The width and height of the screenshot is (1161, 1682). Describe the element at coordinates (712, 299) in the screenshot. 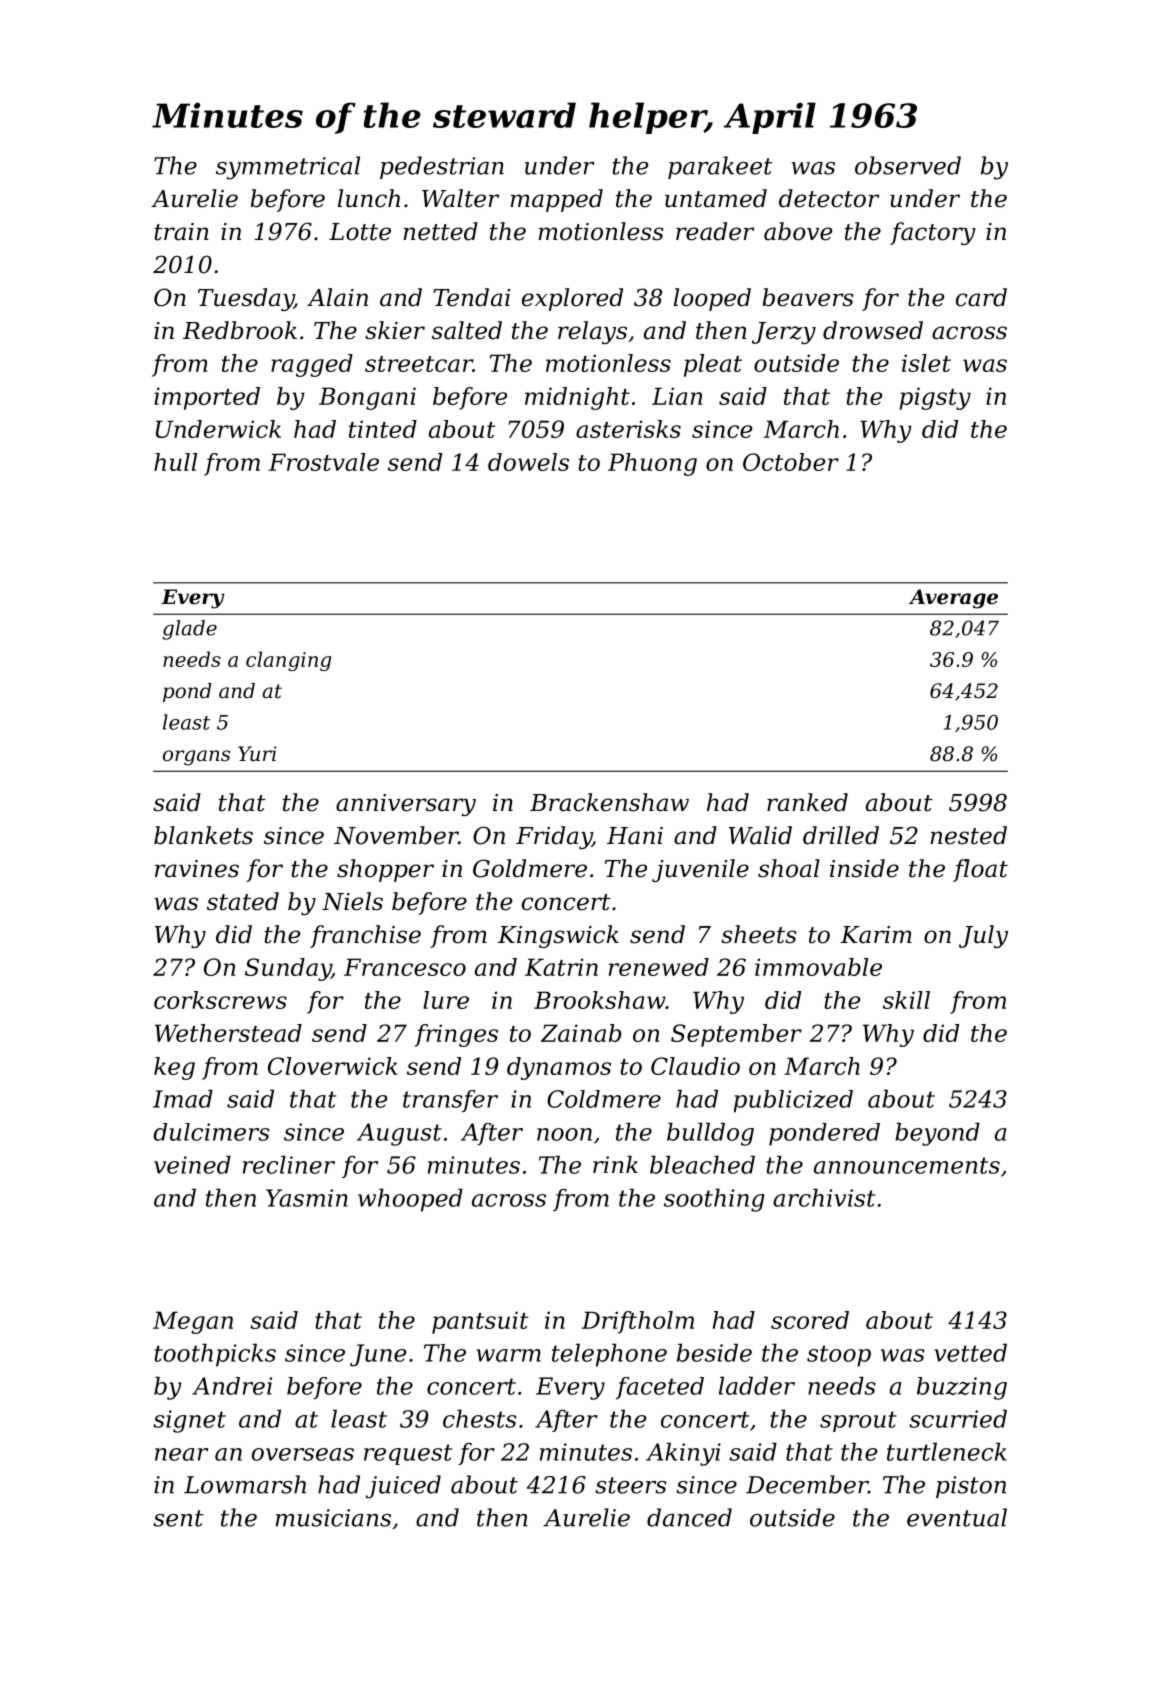

I see `looped` at that location.
